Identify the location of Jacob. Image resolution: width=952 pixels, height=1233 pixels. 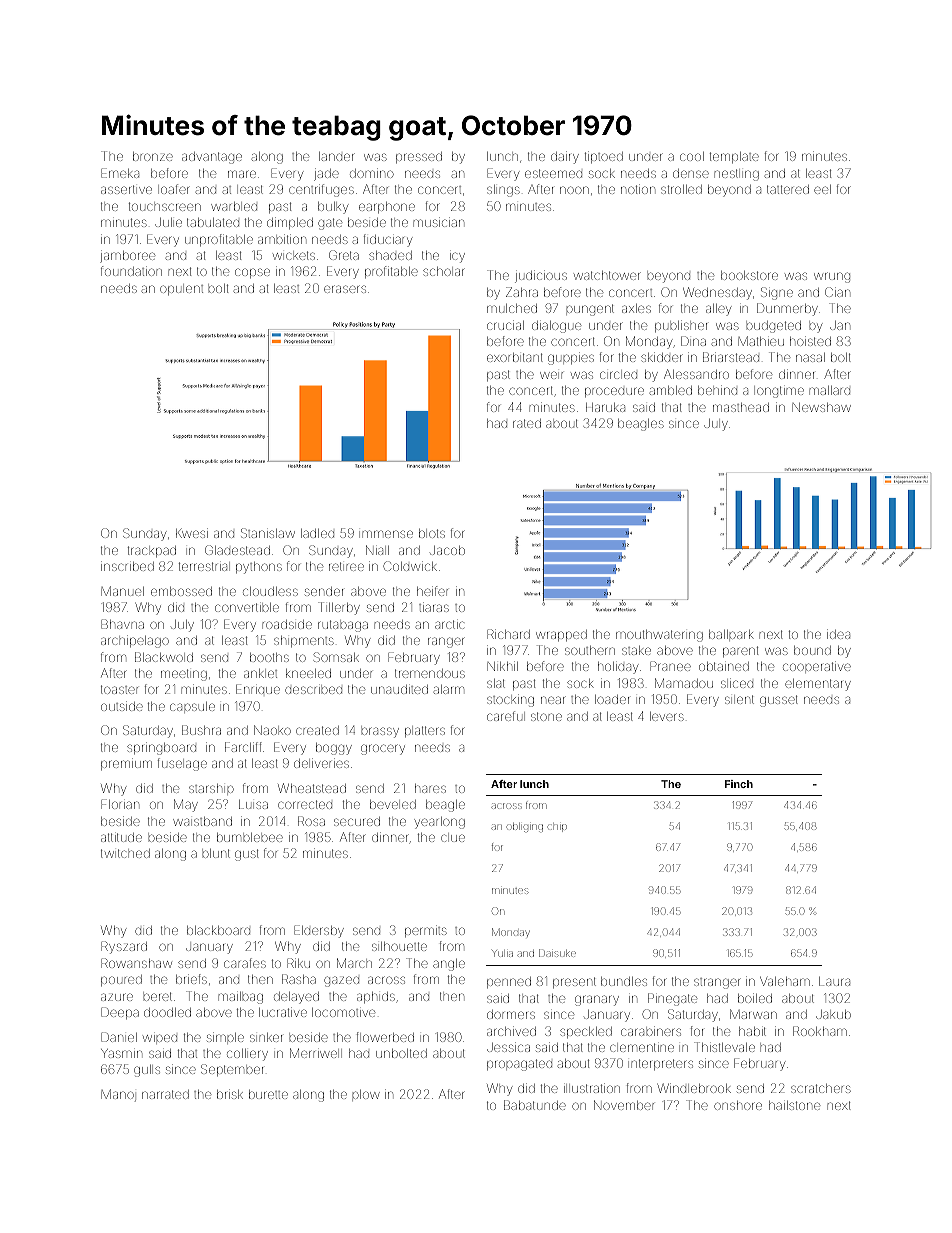
(447, 550).
